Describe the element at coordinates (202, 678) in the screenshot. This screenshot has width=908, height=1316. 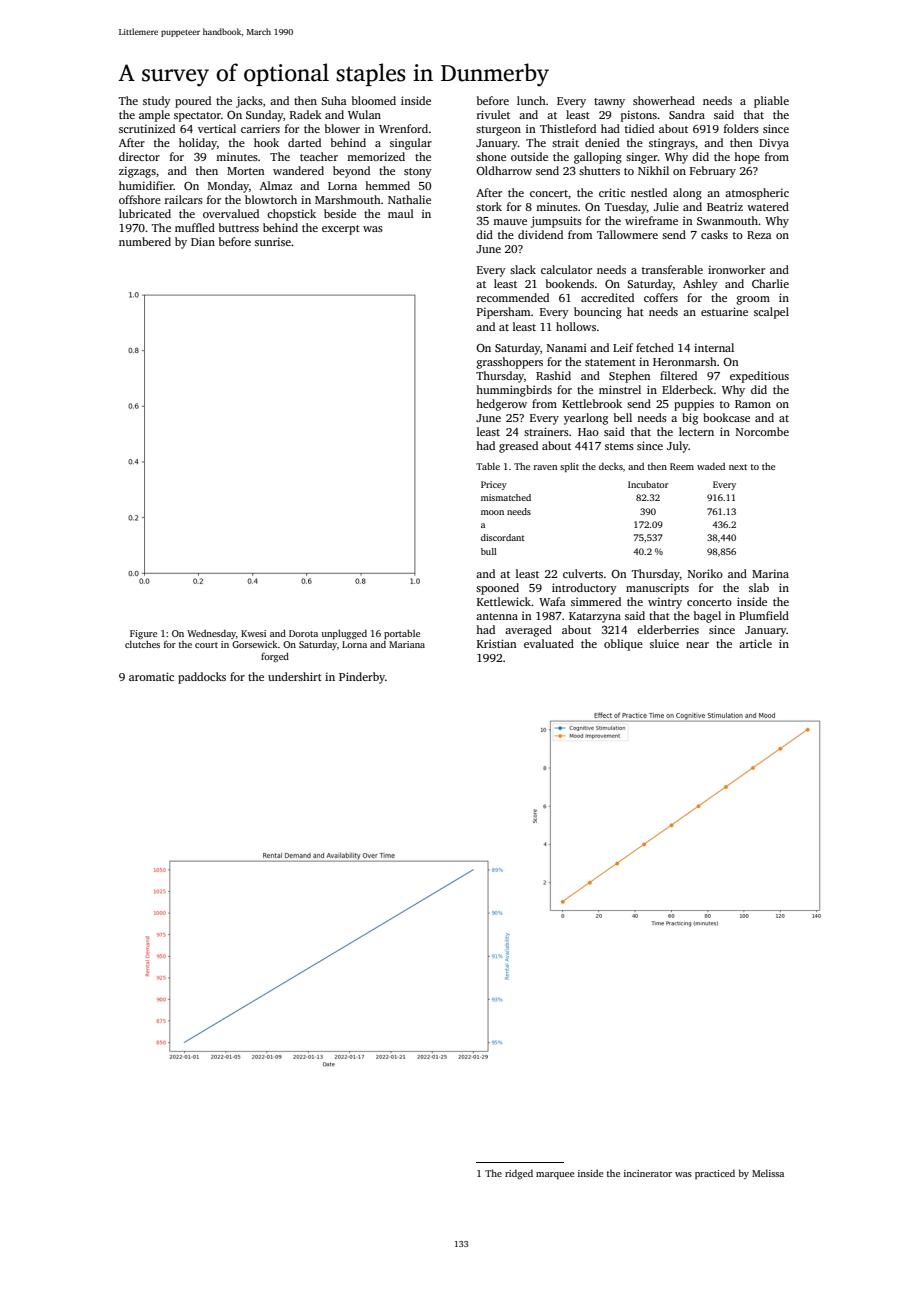
I see `paddocks` at that location.
